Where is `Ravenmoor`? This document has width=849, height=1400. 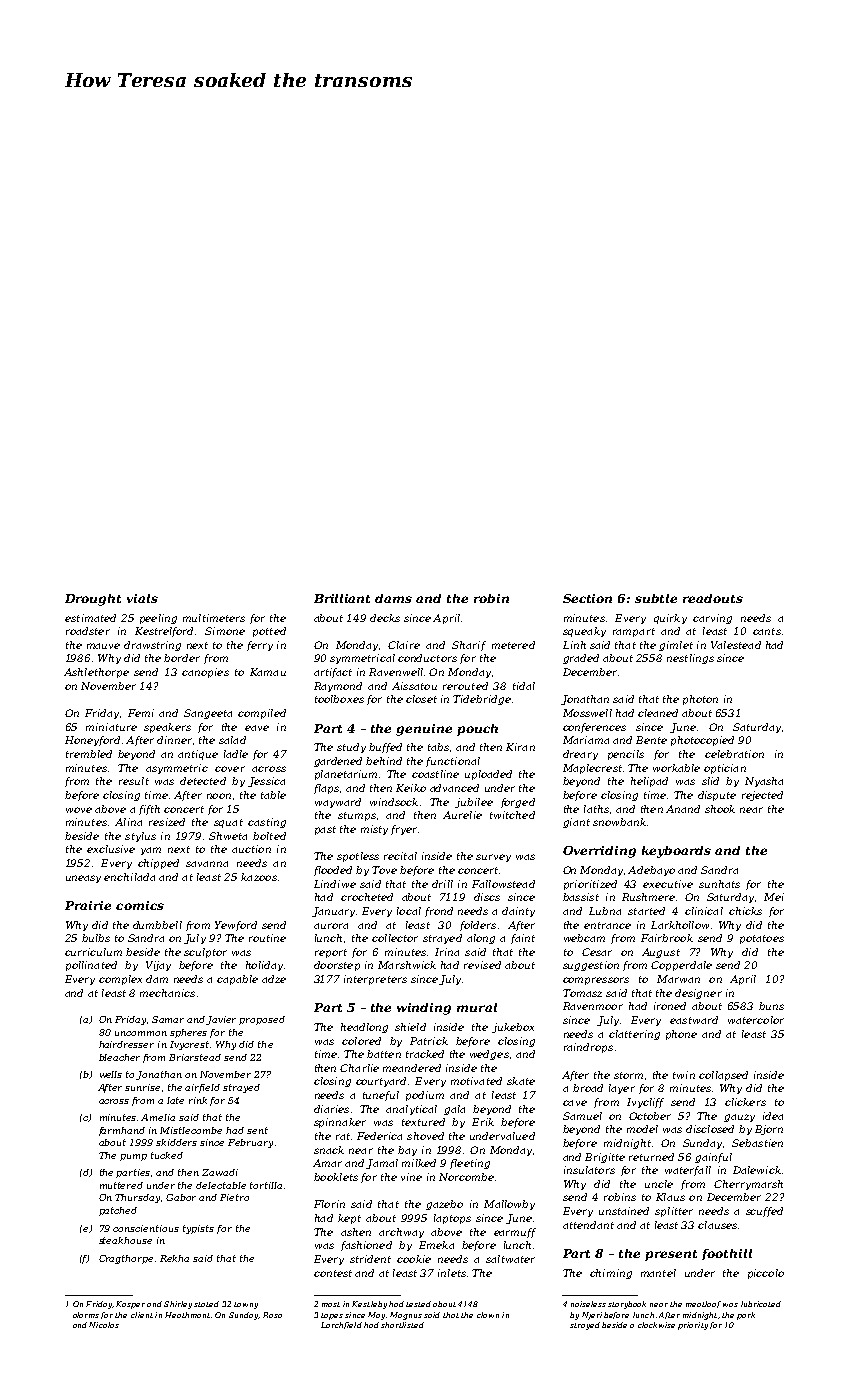
Ravenmoor is located at coordinates (593, 1006).
